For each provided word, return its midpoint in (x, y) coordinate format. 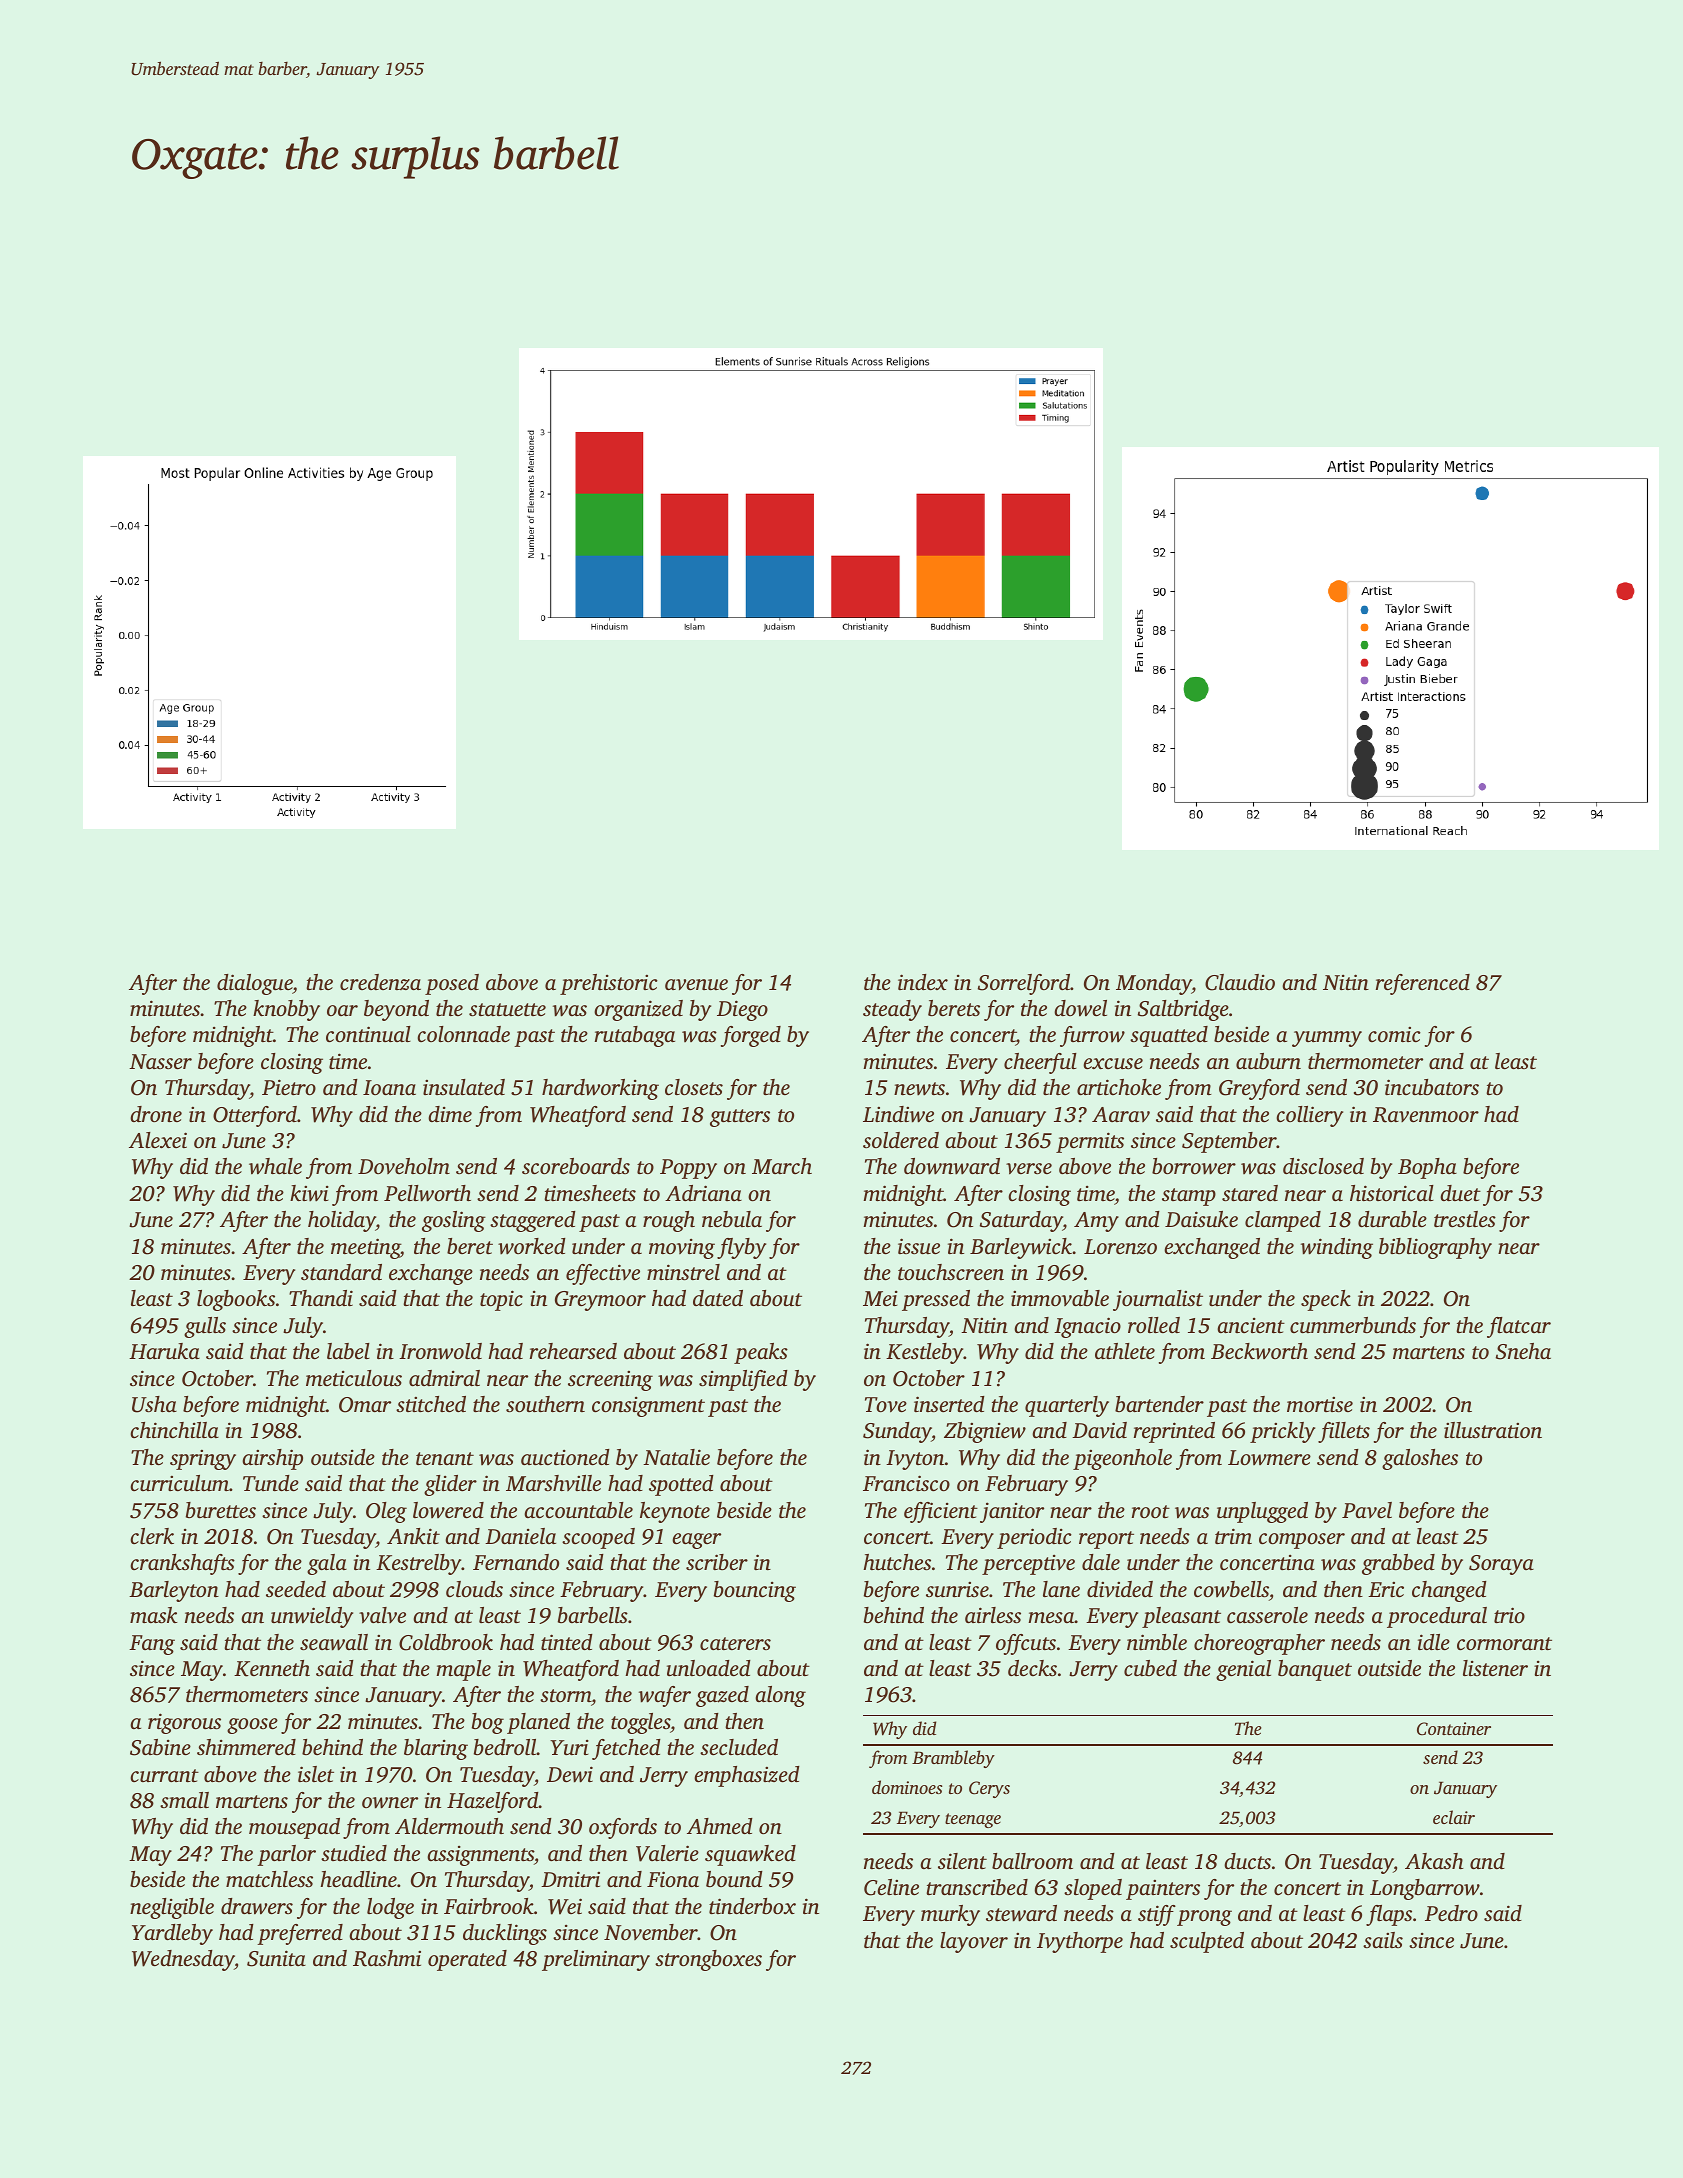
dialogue (255, 984)
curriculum (179, 1483)
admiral (444, 1378)
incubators (1432, 1087)
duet (1460, 1193)
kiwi (309, 1193)
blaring (436, 1749)
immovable (1060, 1298)
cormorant (1504, 1643)
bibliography (1435, 1248)
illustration (1493, 1430)
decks (1032, 1668)
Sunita (276, 1958)
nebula (732, 1219)
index (923, 982)
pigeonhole (1122, 1459)
